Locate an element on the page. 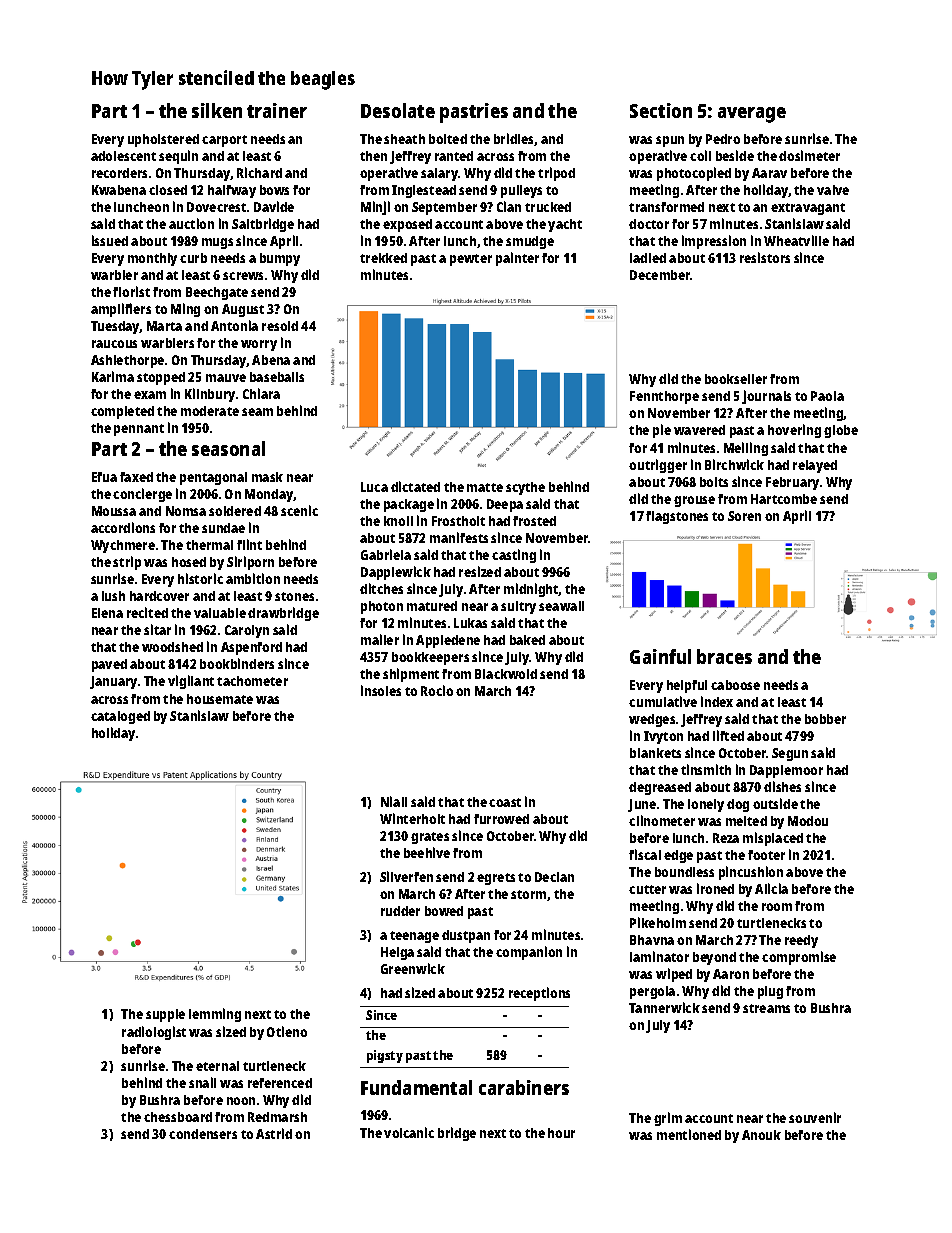 The image size is (952, 1233). Helga is located at coordinates (397, 953).
